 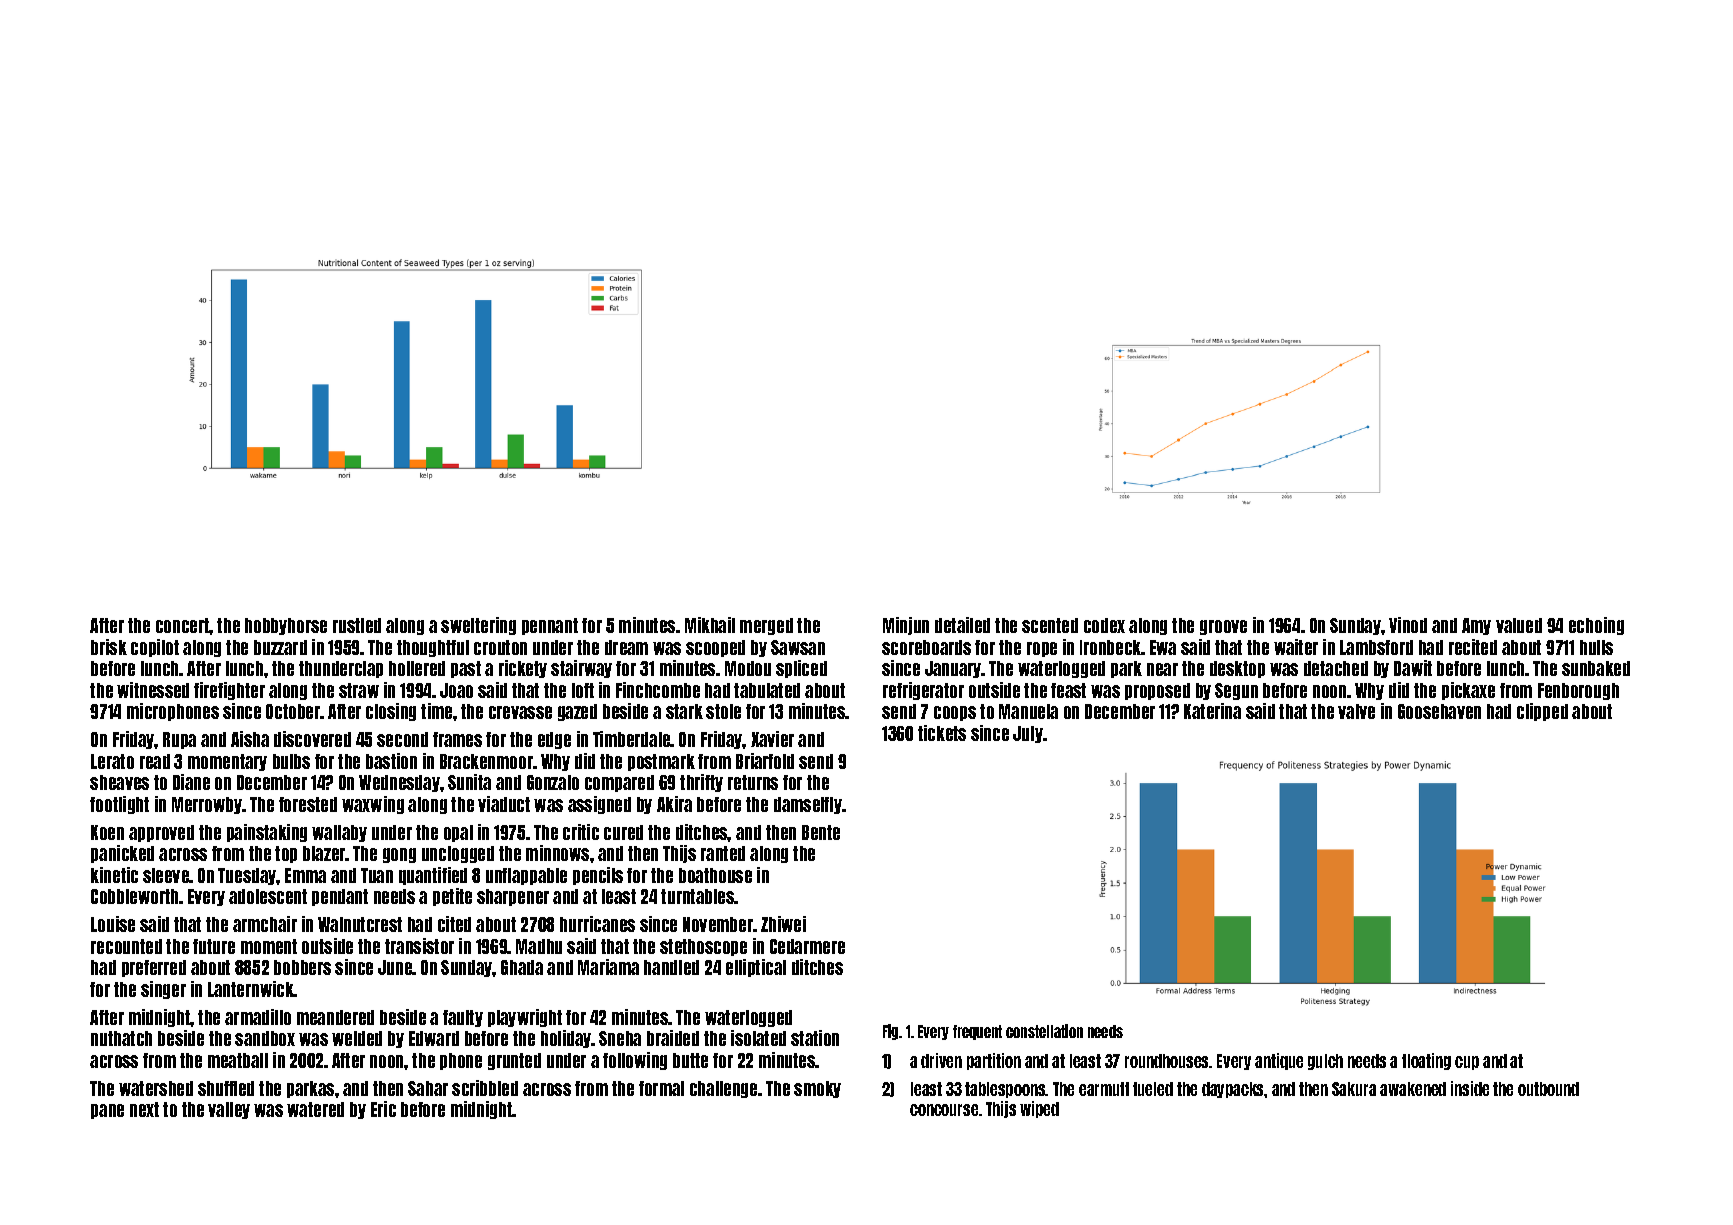 I want to click on brisk, so click(x=109, y=647).
